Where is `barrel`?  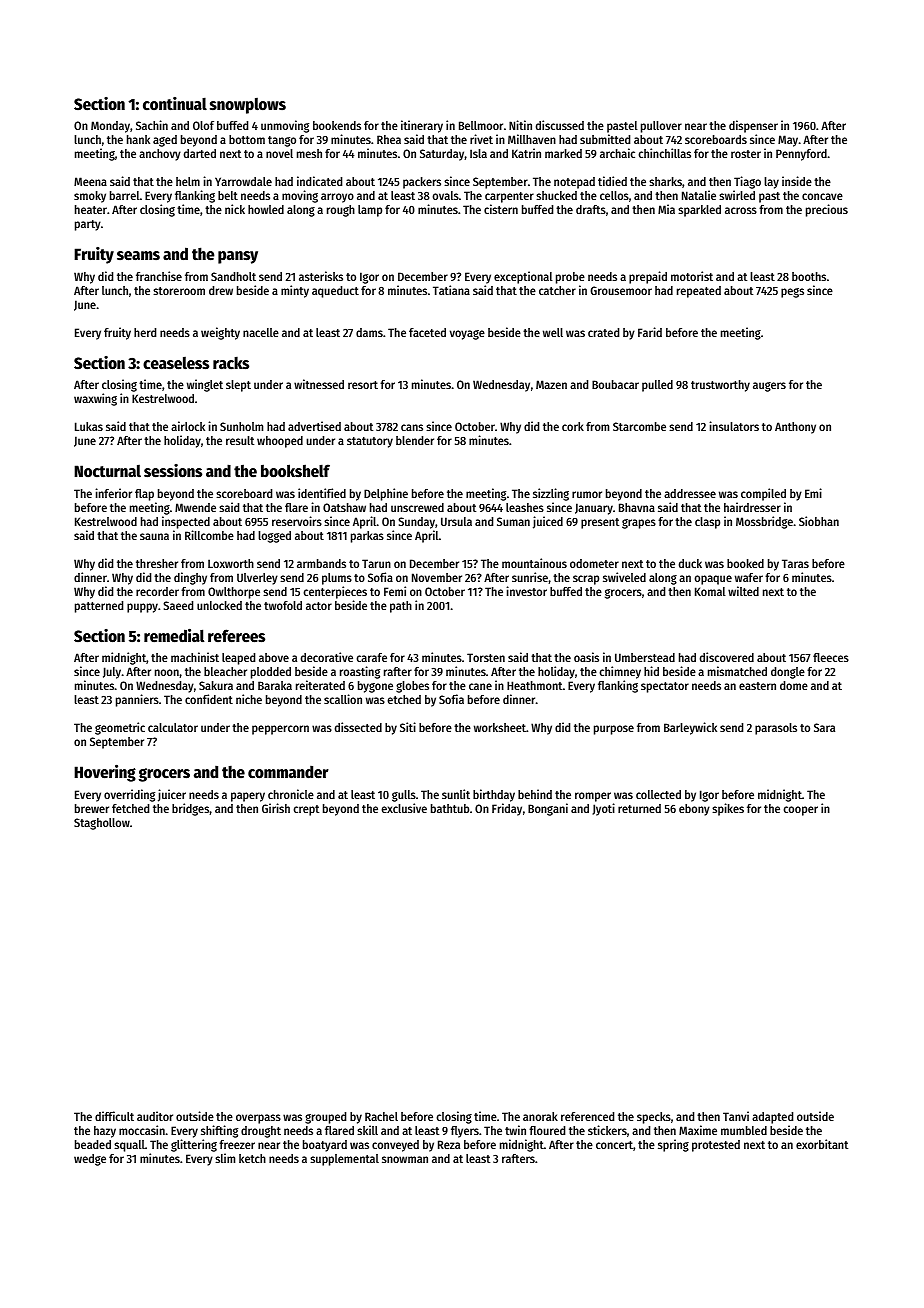
barrel is located at coordinates (125, 195).
